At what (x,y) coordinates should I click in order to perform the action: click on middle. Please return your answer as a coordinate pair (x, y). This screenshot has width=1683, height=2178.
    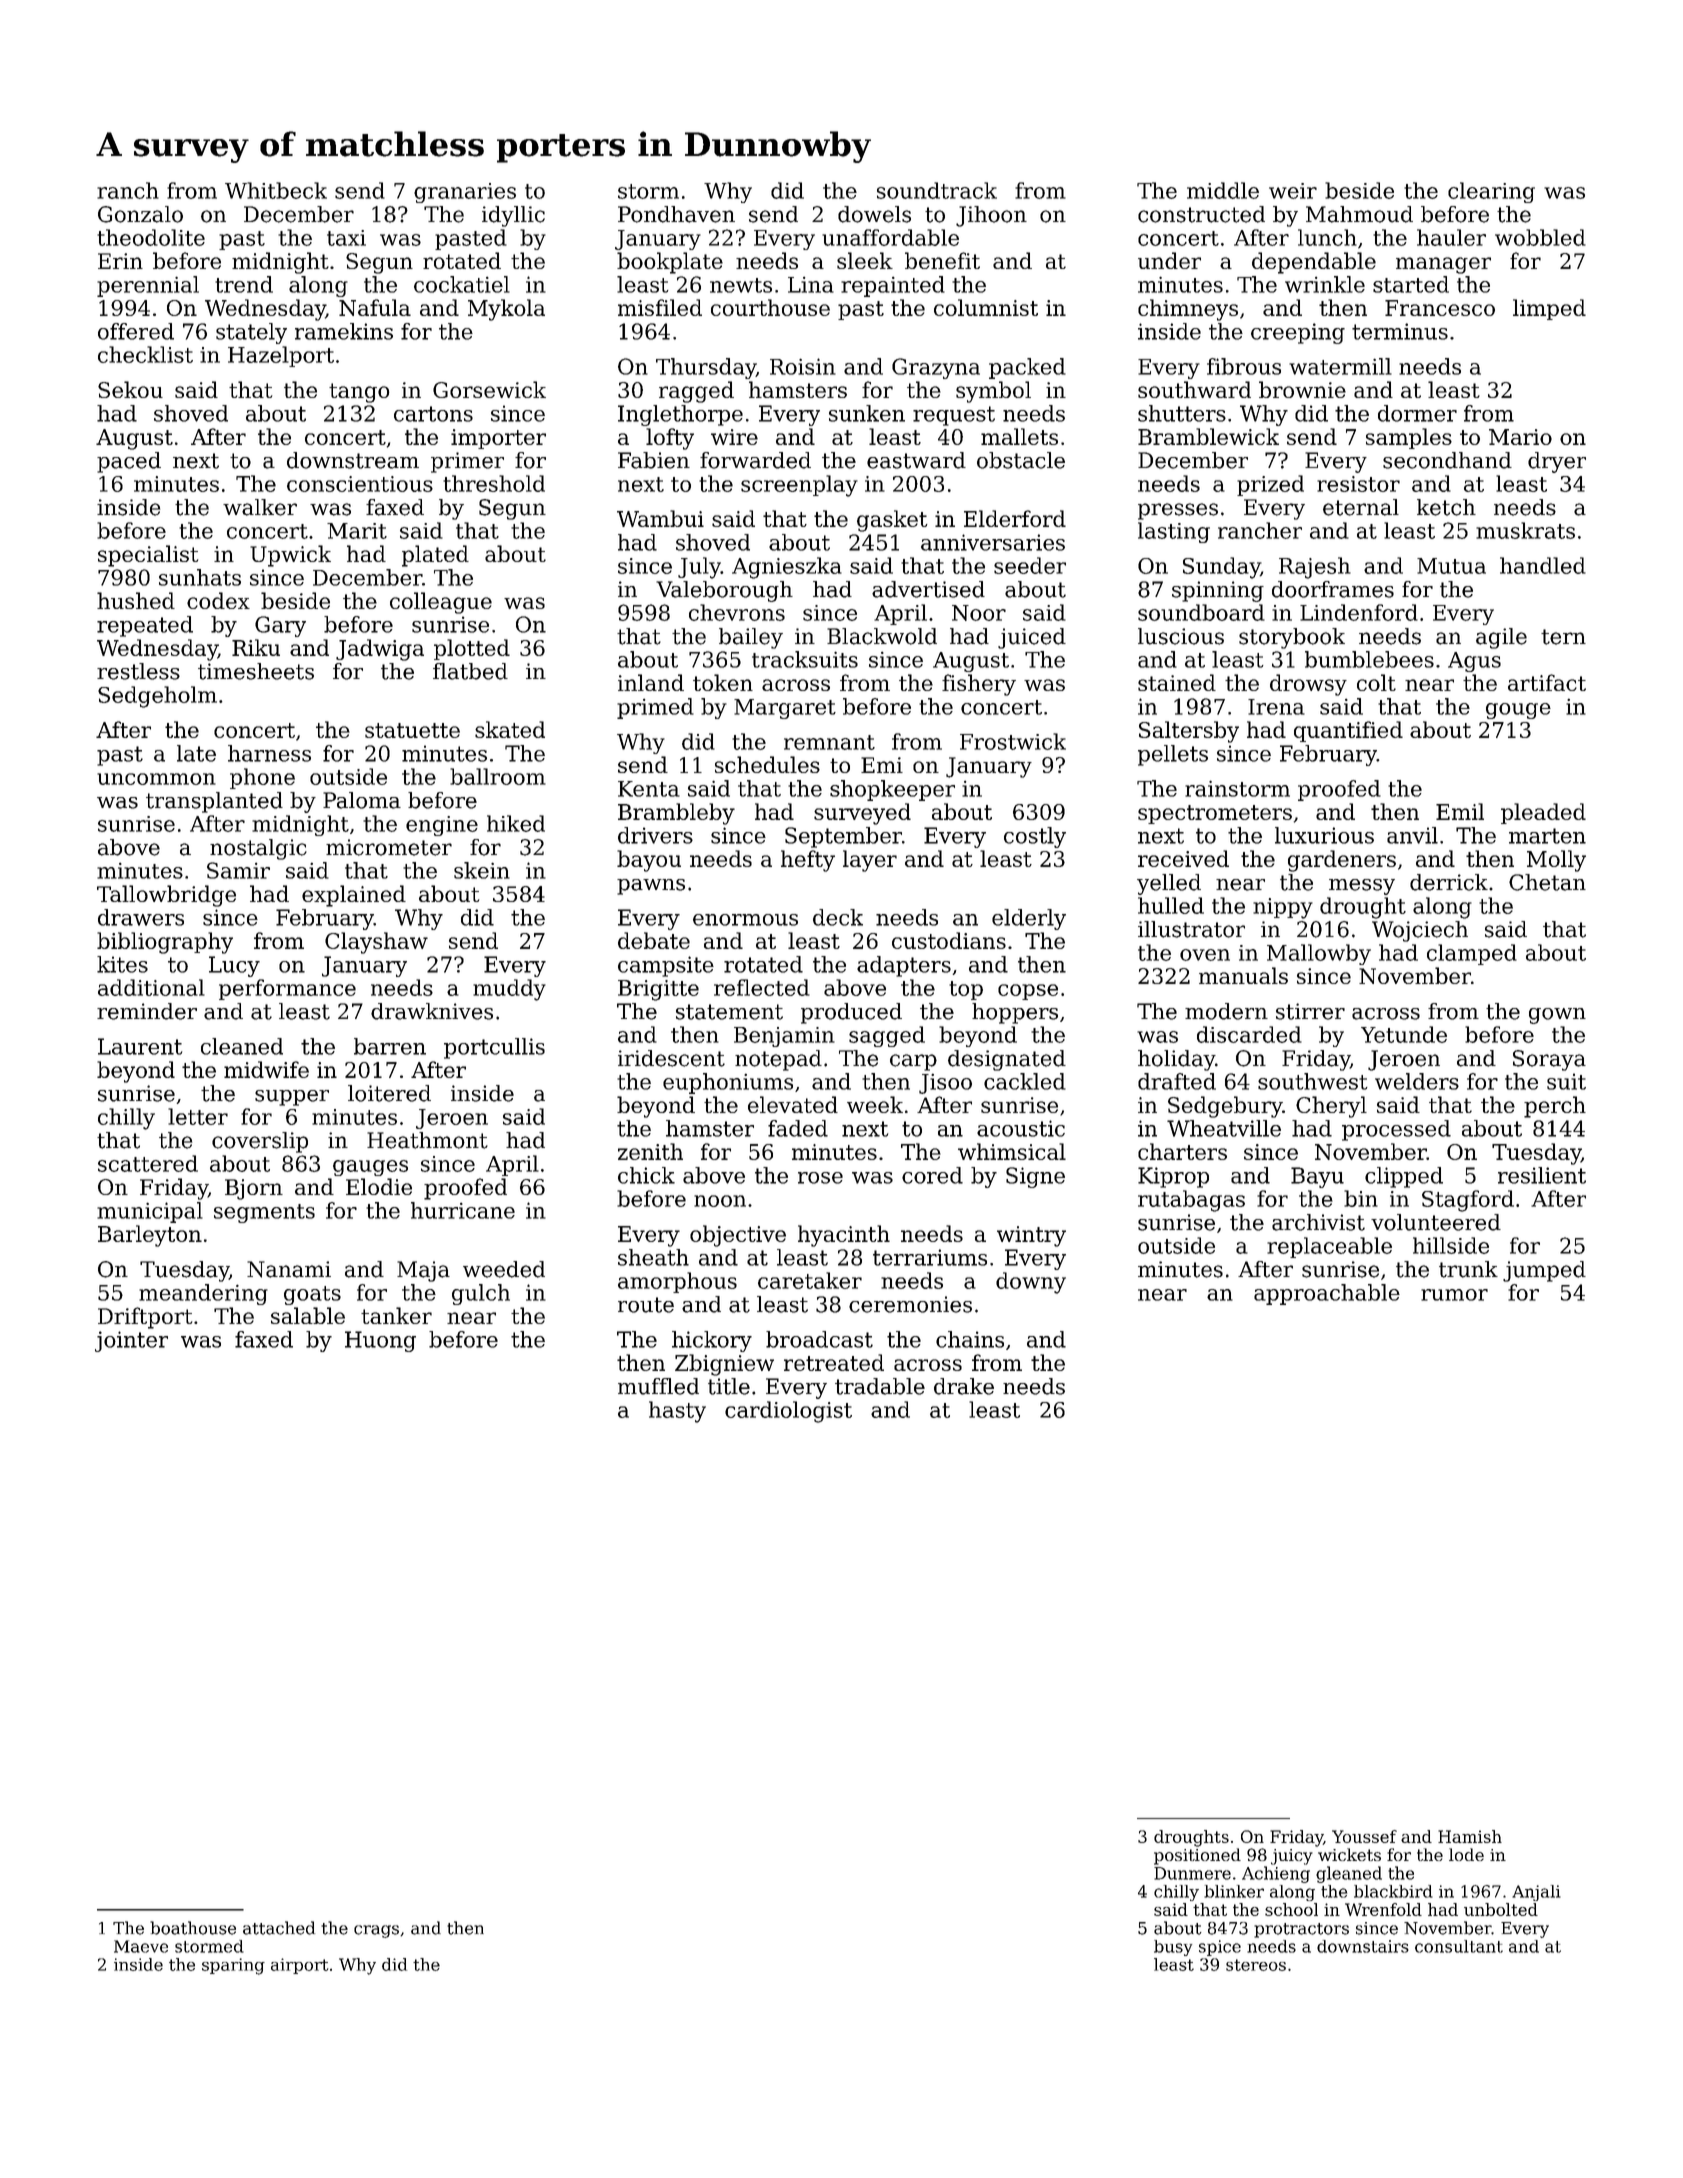
    Looking at the image, I should click on (1223, 190).
